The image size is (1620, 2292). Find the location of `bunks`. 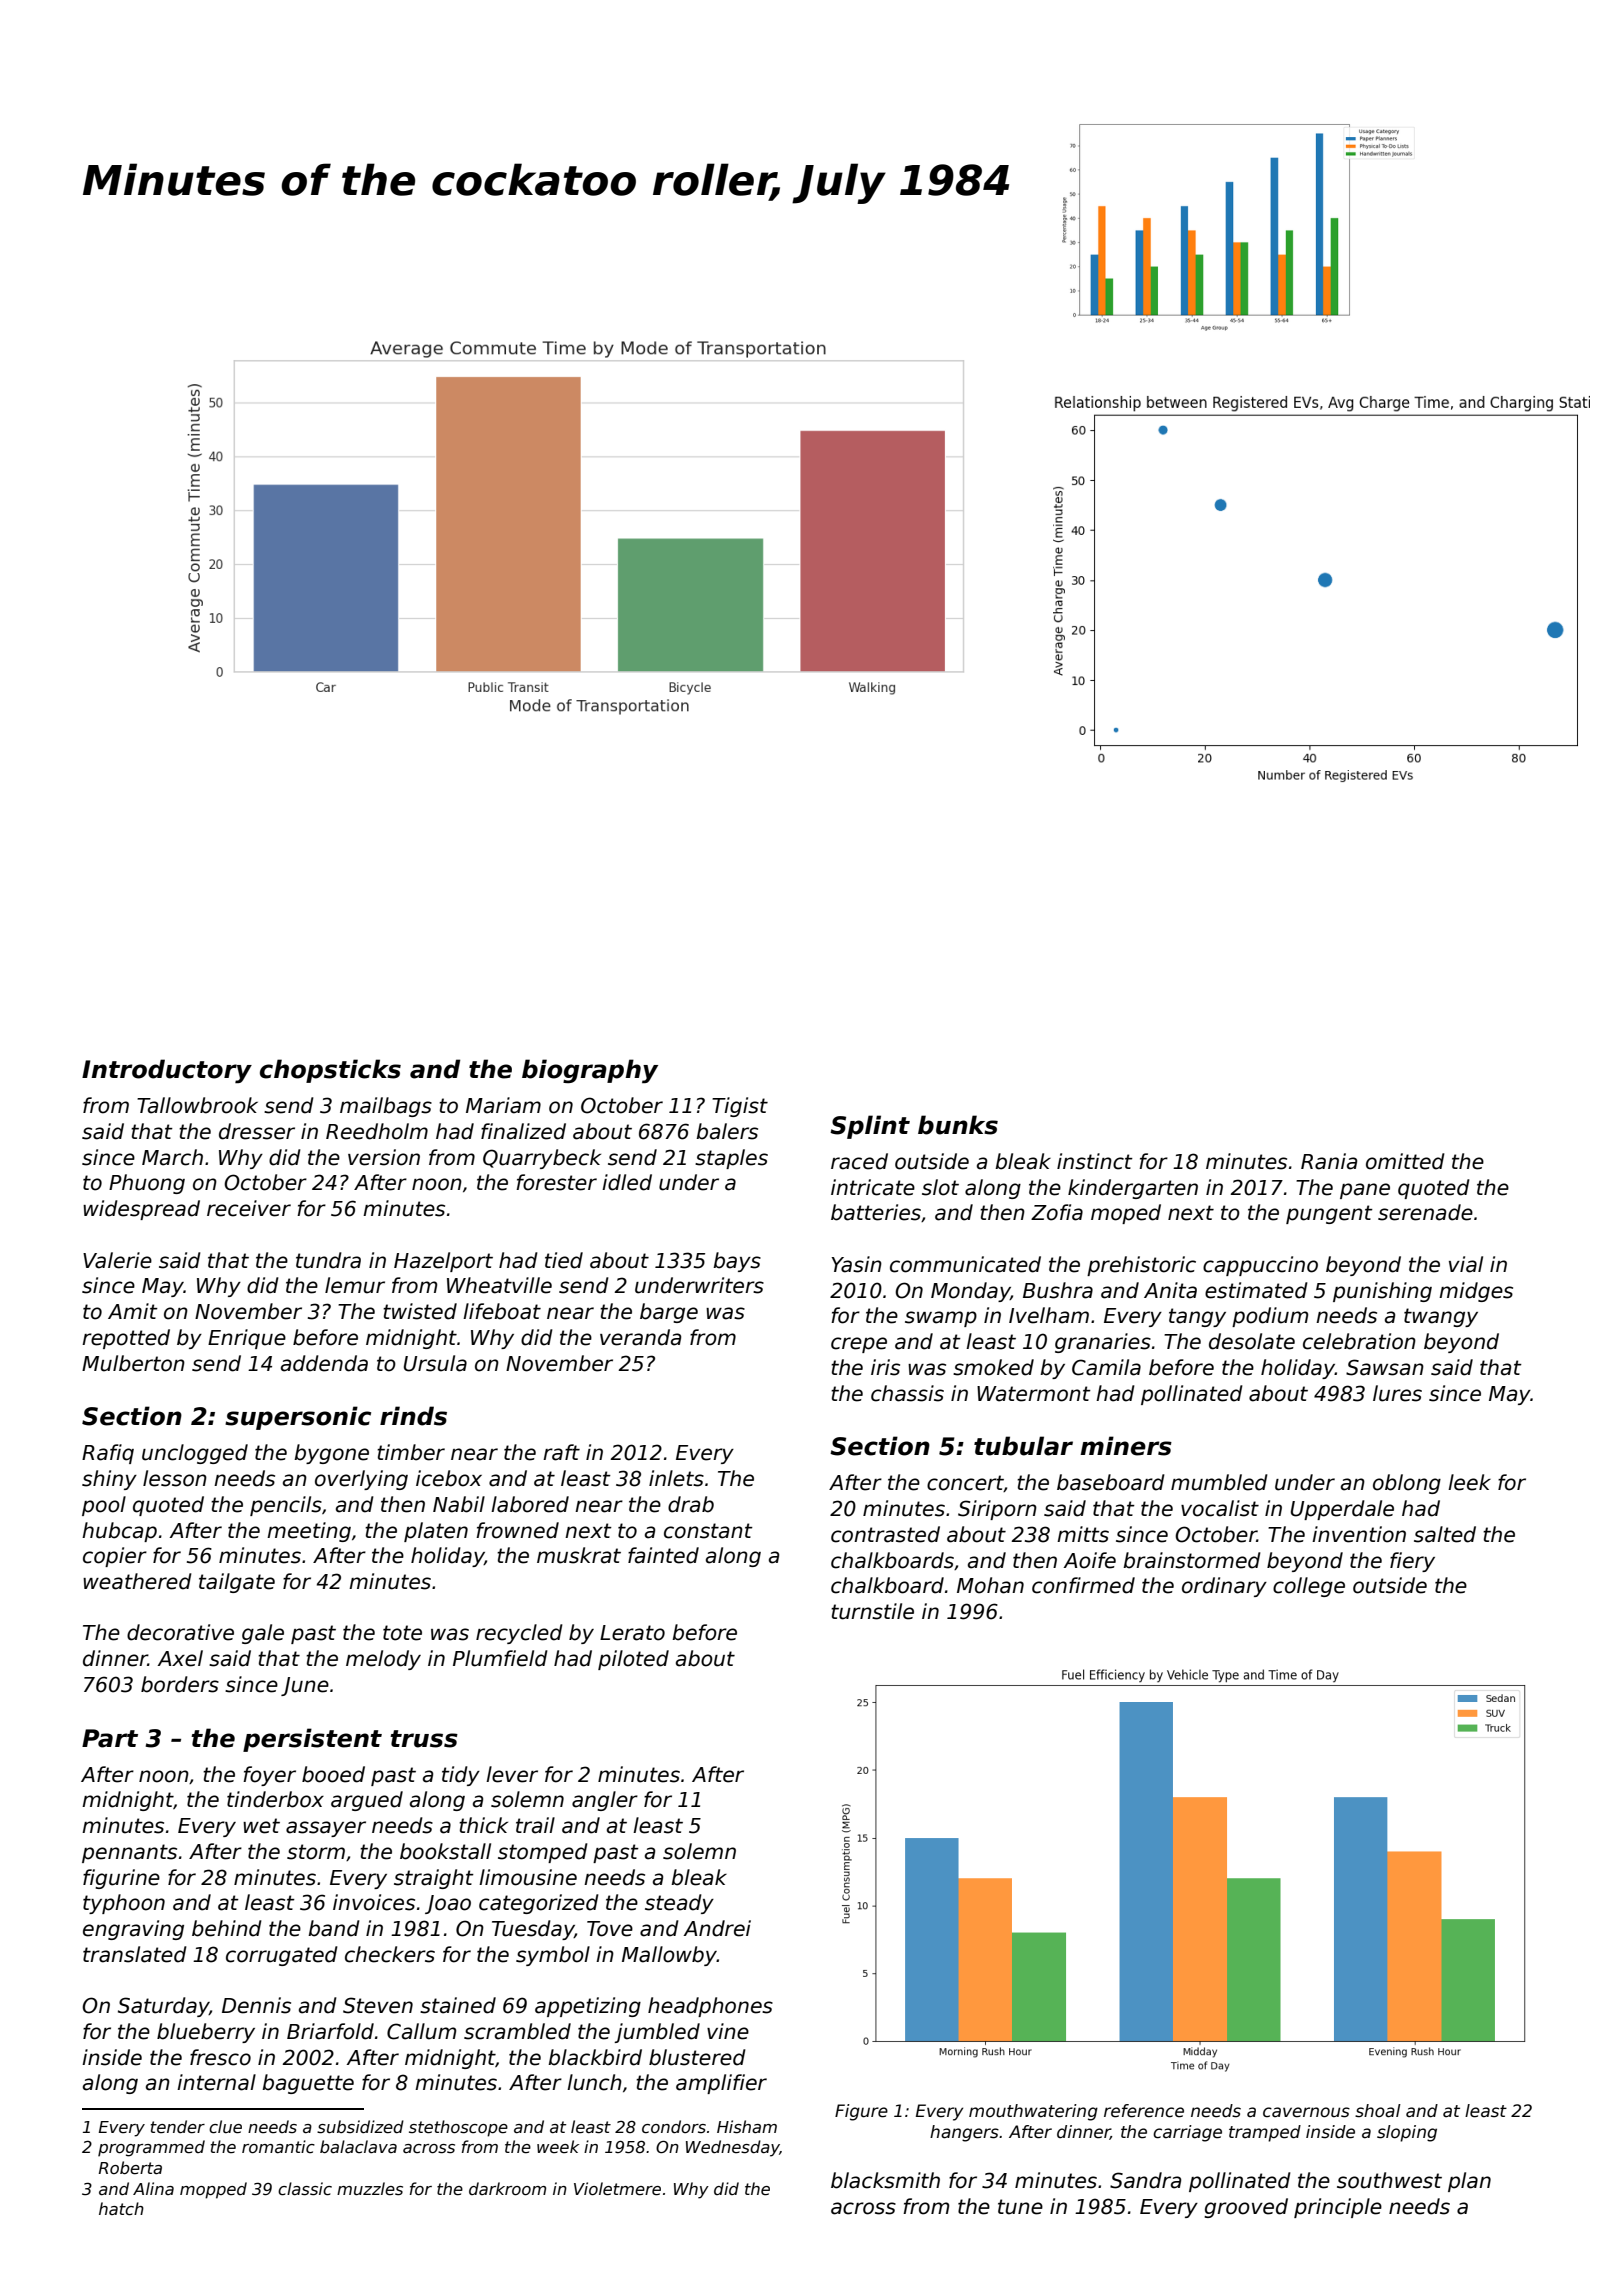

bunks is located at coordinates (958, 1125).
